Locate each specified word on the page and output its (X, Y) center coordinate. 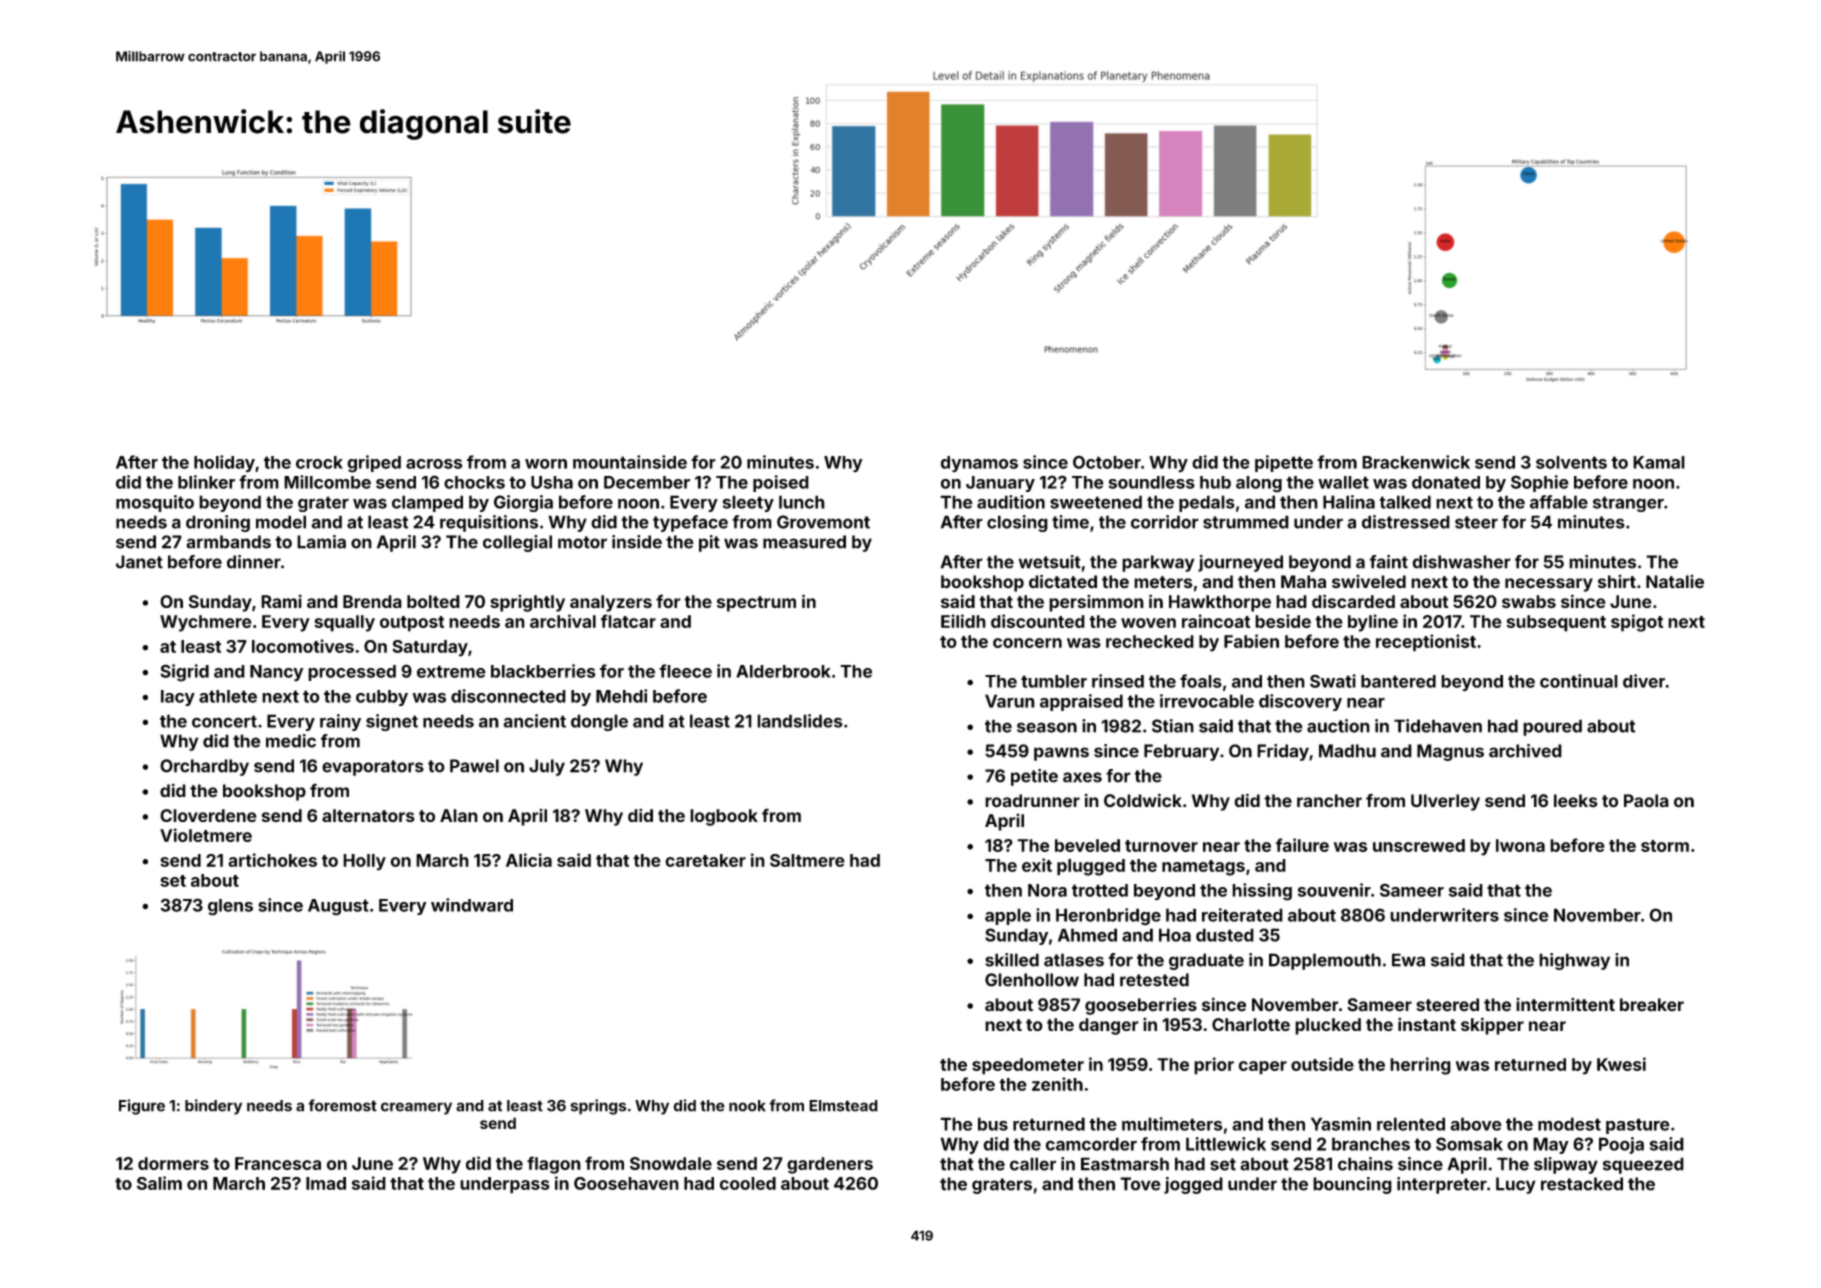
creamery (416, 1108)
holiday (224, 464)
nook (747, 1106)
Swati (1333, 681)
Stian (1173, 726)
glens (230, 907)
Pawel (474, 766)
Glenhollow (1032, 980)
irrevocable (1207, 701)
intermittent (1565, 1005)
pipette (1284, 463)
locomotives (303, 646)
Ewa (1408, 960)
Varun (1010, 701)
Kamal (1659, 462)
